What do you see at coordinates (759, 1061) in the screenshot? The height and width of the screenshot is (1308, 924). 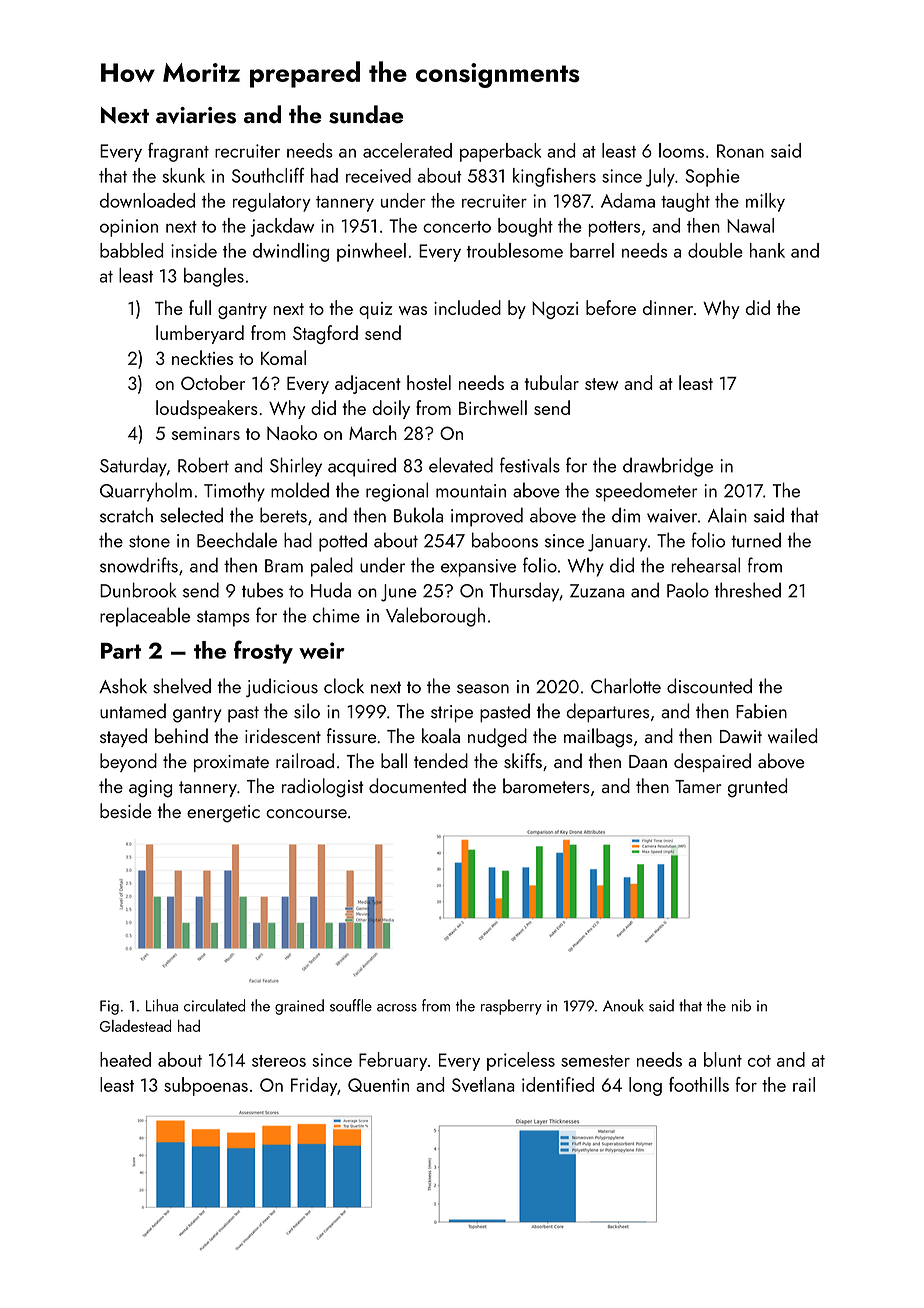 I see `cot` at bounding box center [759, 1061].
